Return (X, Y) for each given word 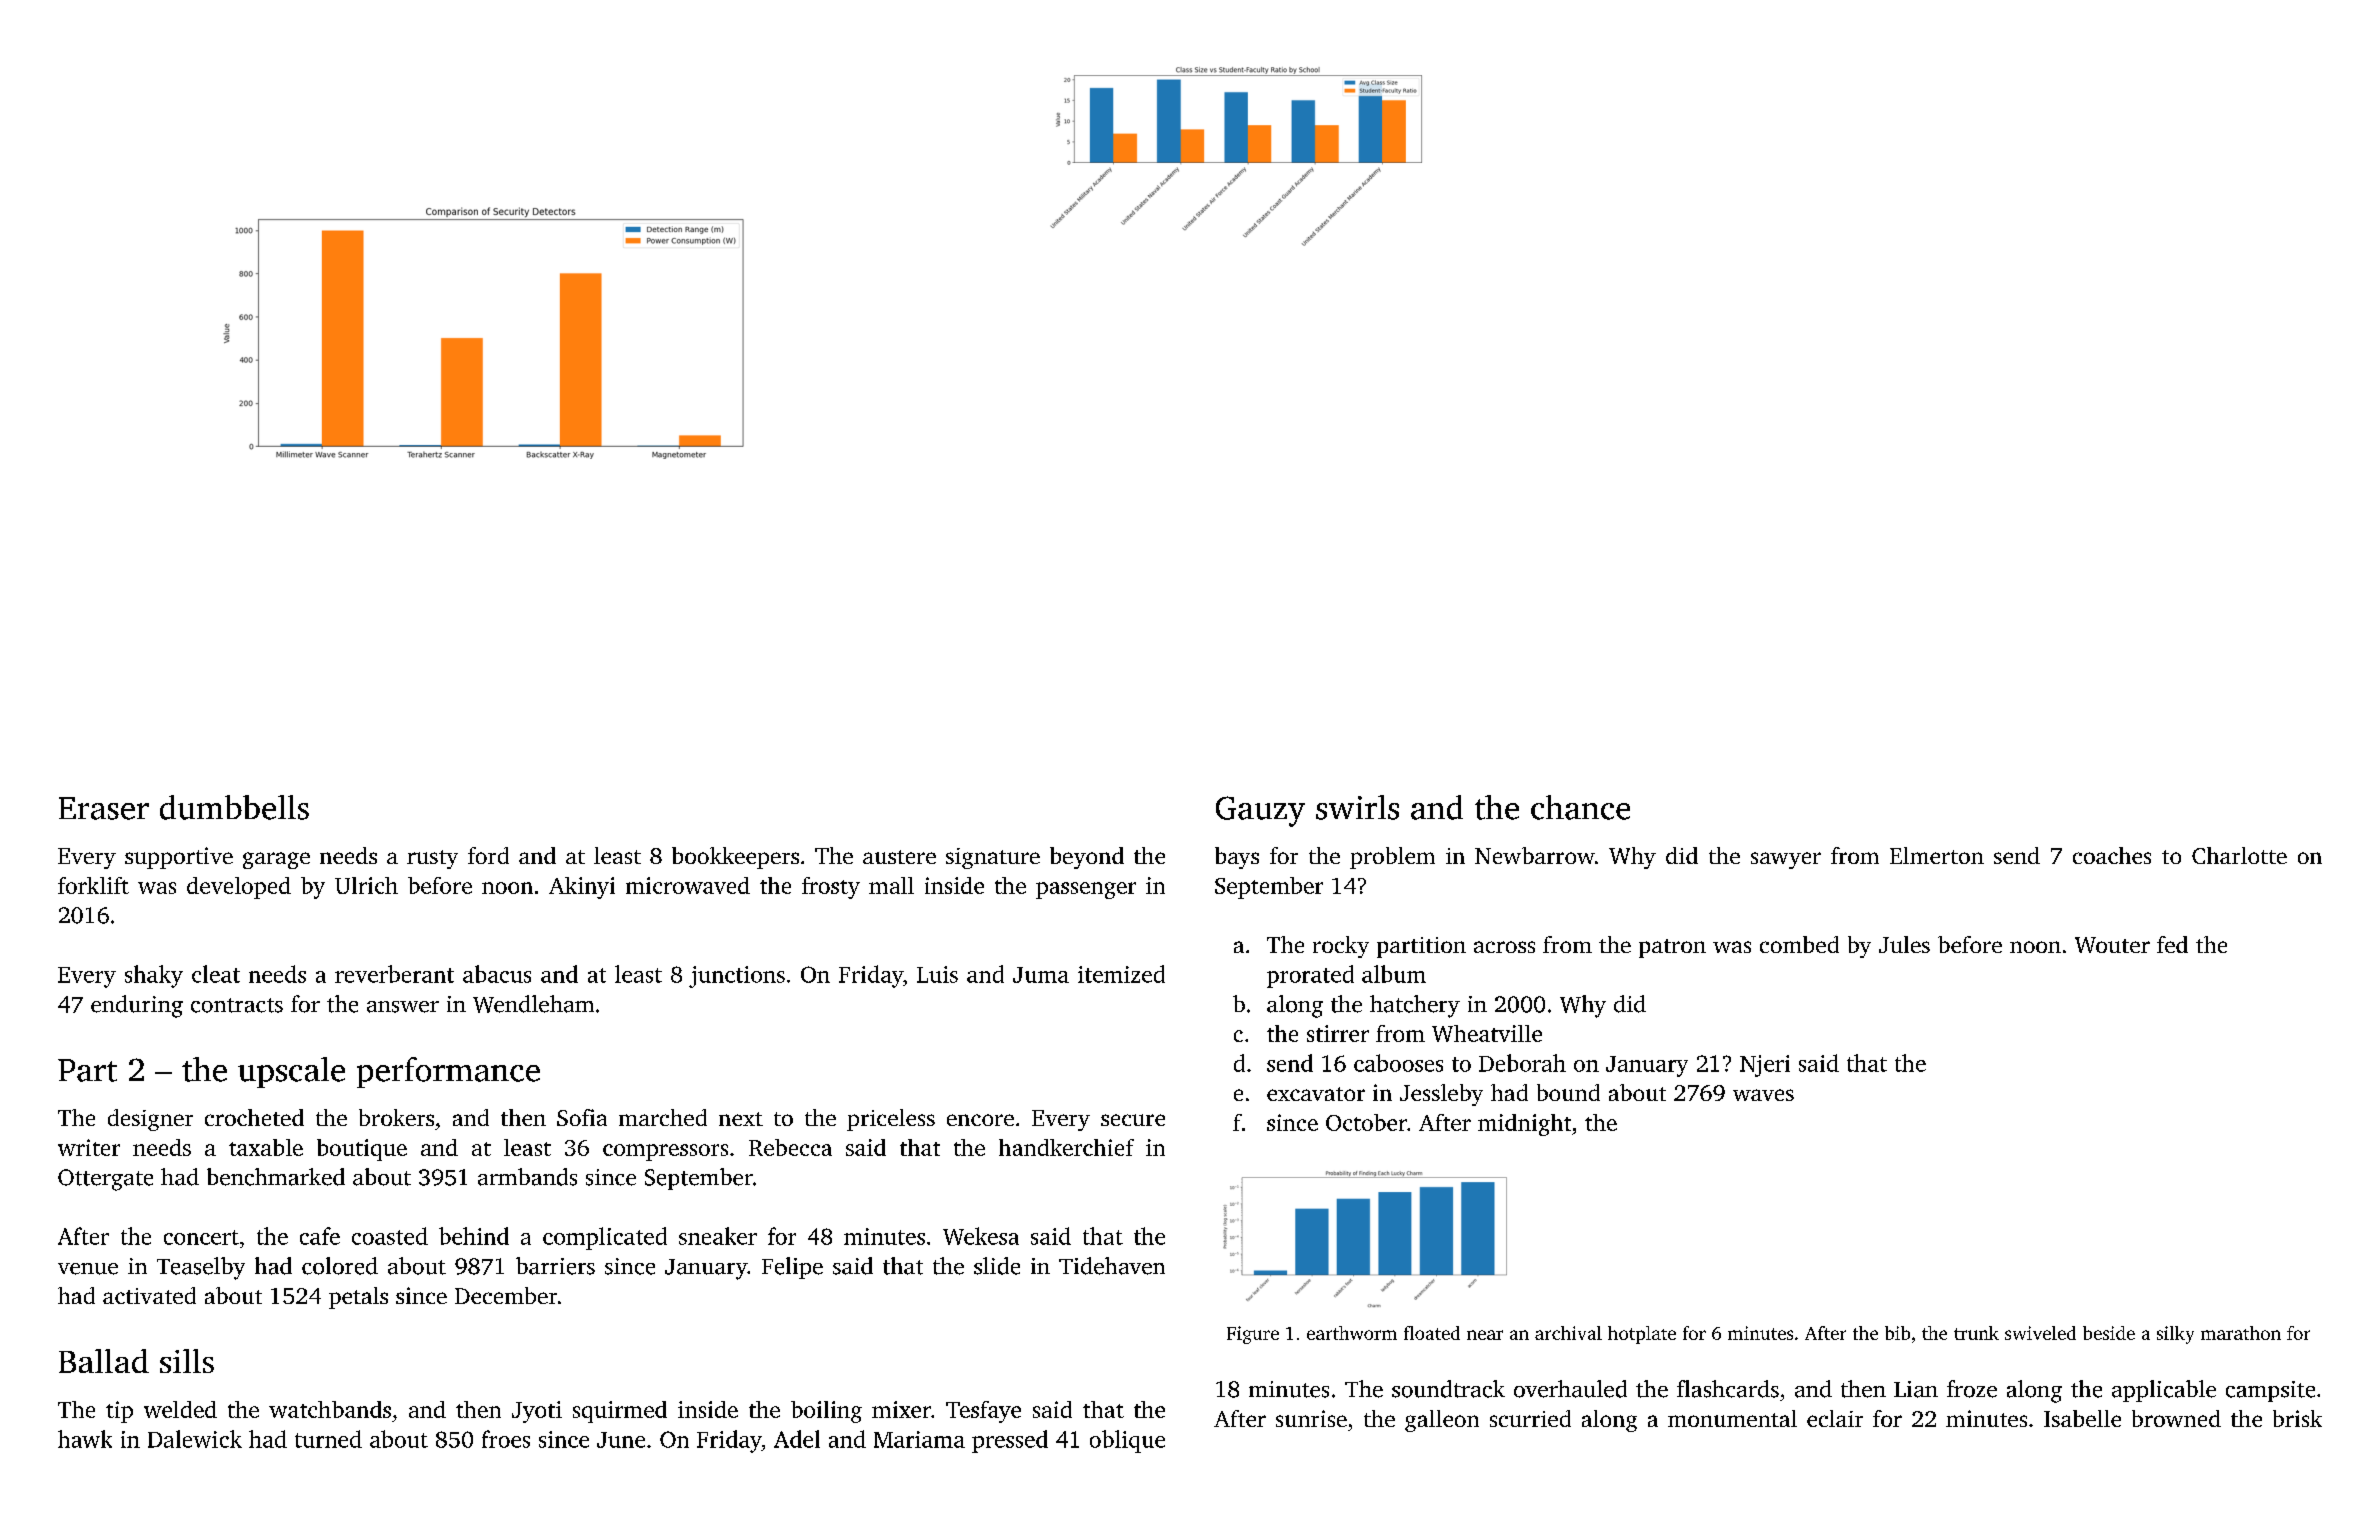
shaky (154, 976)
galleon (1442, 1421)
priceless (891, 1120)
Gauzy (1260, 811)
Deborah (1522, 1063)
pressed (1010, 1441)
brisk (2297, 1418)
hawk (85, 1439)
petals (358, 1298)
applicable (2164, 1391)
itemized (1121, 974)
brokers (396, 1117)
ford (488, 855)
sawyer (1786, 860)
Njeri (1765, 1066)
